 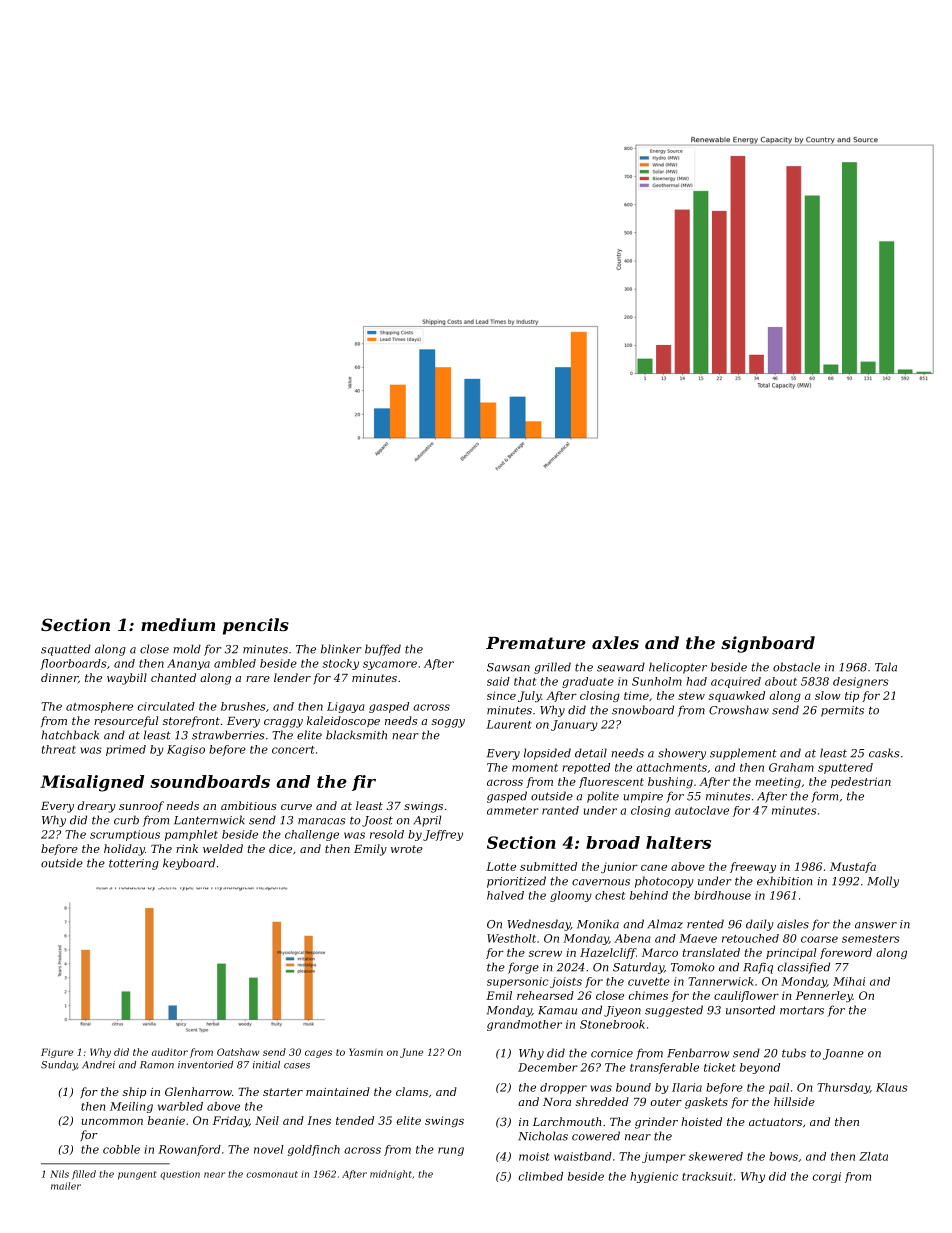 What do you see at coordinates (509, 724) in the page?
I see `Laurent` at bounding box center [509, 724].
